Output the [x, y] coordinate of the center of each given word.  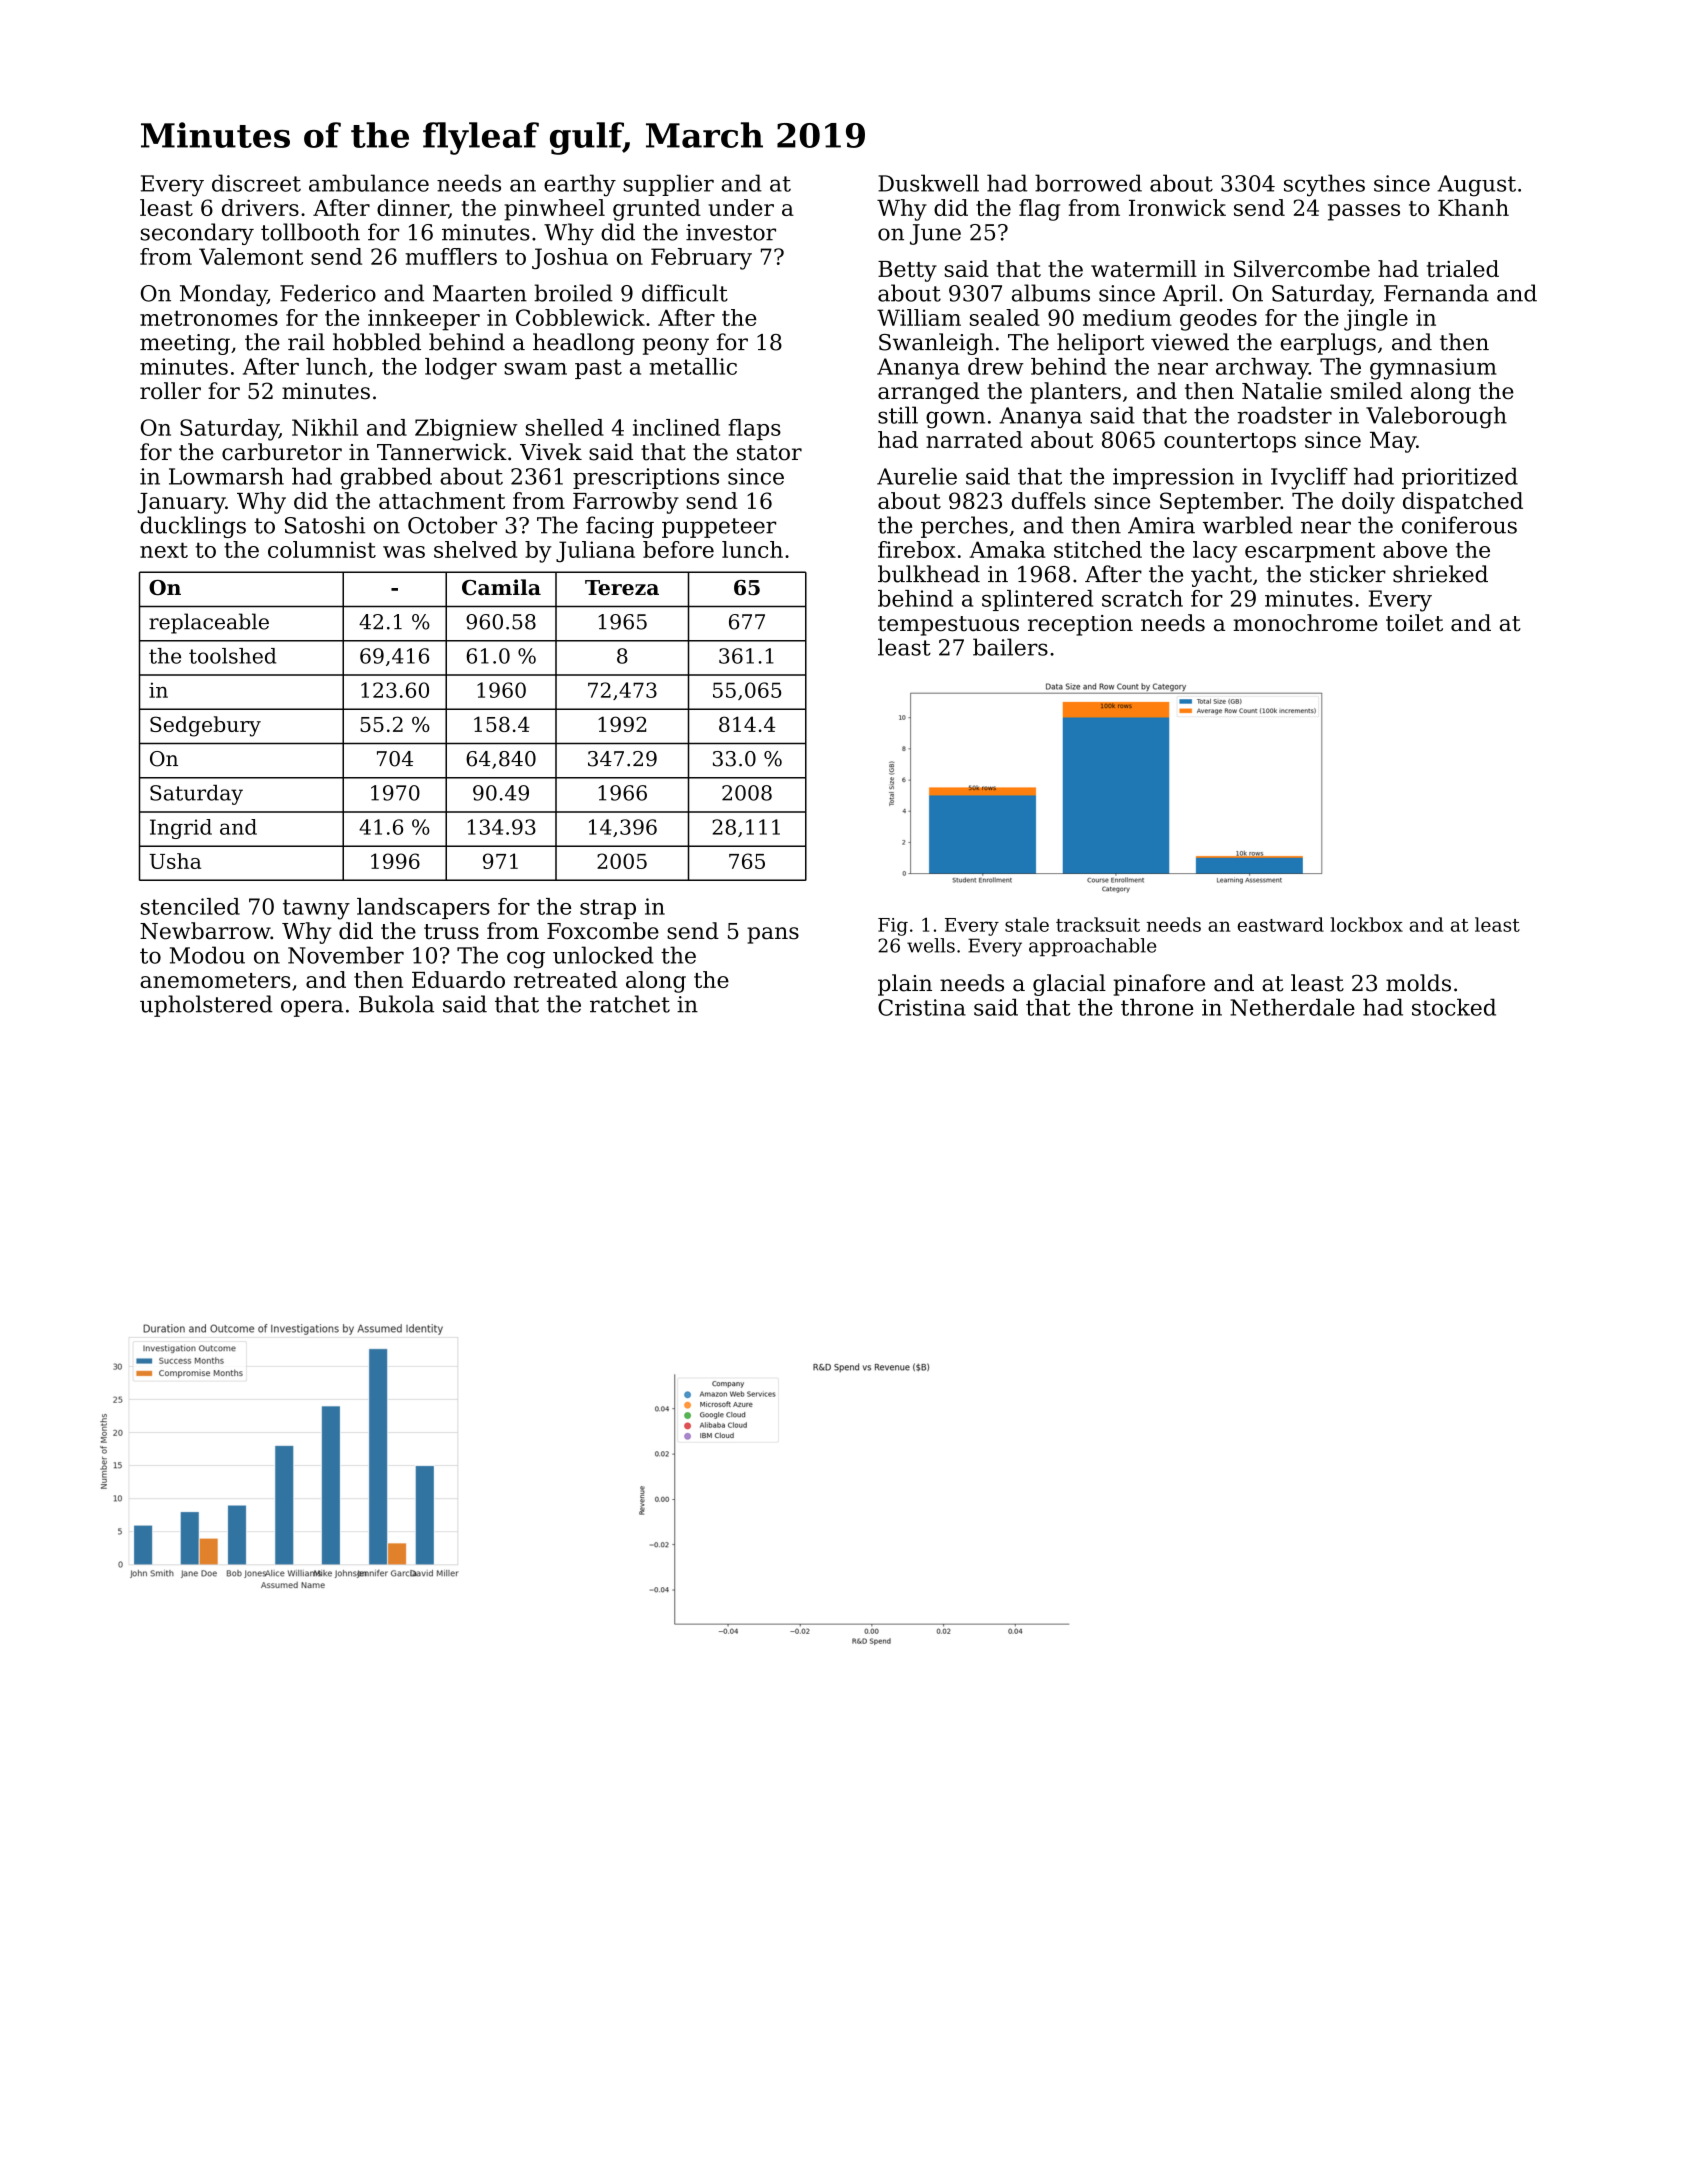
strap [608, 909]
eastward [1281, 924]
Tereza [622, 588]
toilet [1414, 623]
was [404, 552]
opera [312, 1008]
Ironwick [1177, 207]
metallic [693, 366]
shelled [565, 427]
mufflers [451, 256]
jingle [1376, 320]
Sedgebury [205, 726]
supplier [668, 185]
